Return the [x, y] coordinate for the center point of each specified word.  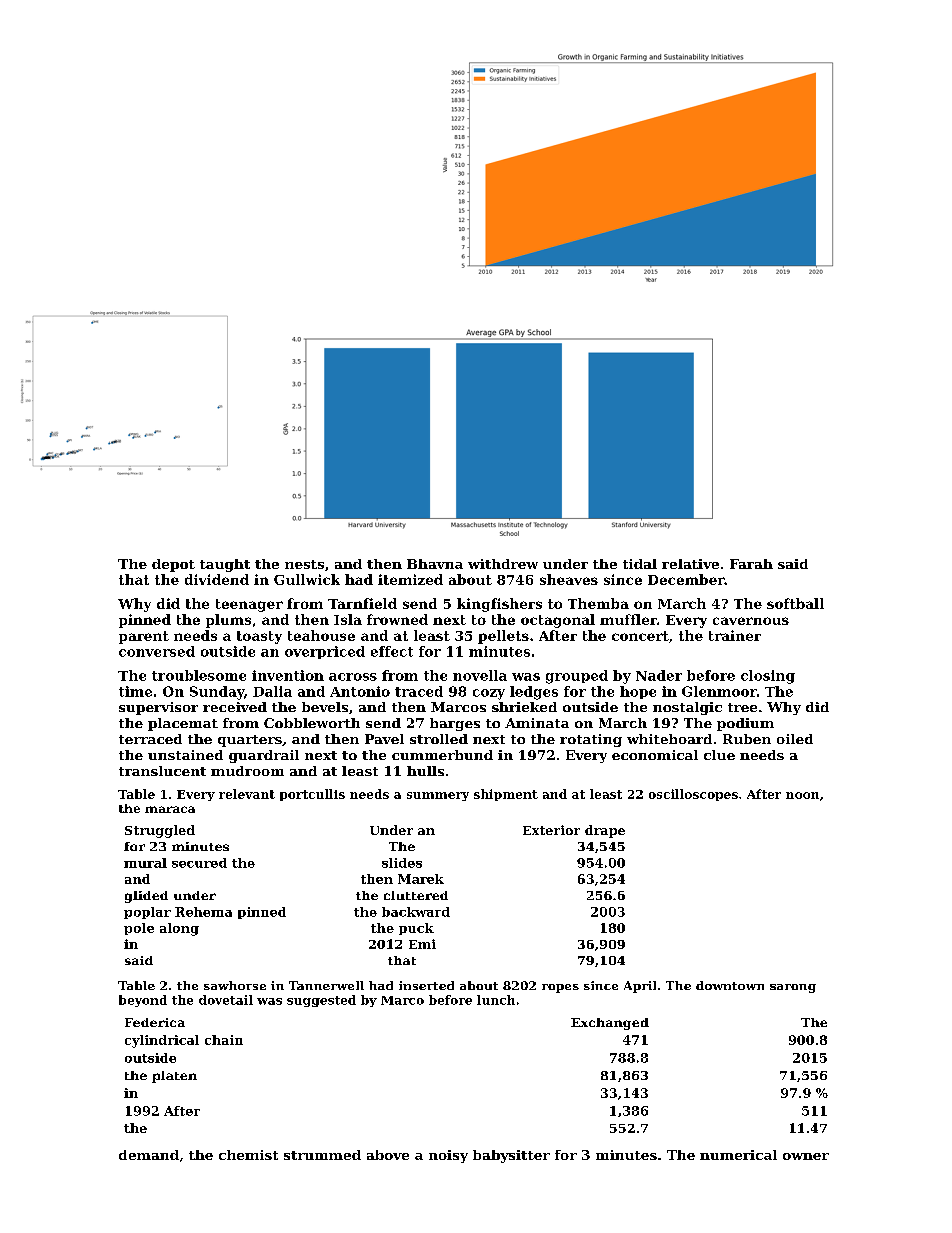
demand [149, 1155]
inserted [426, 985]
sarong [793, 988]
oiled [795, 739]
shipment [506, 795]
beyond [143, 1001]
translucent [162, 771]
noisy [448, 1156]
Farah [751, 564]
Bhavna [435, 564]
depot [173, 565]
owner [806, 1156]
